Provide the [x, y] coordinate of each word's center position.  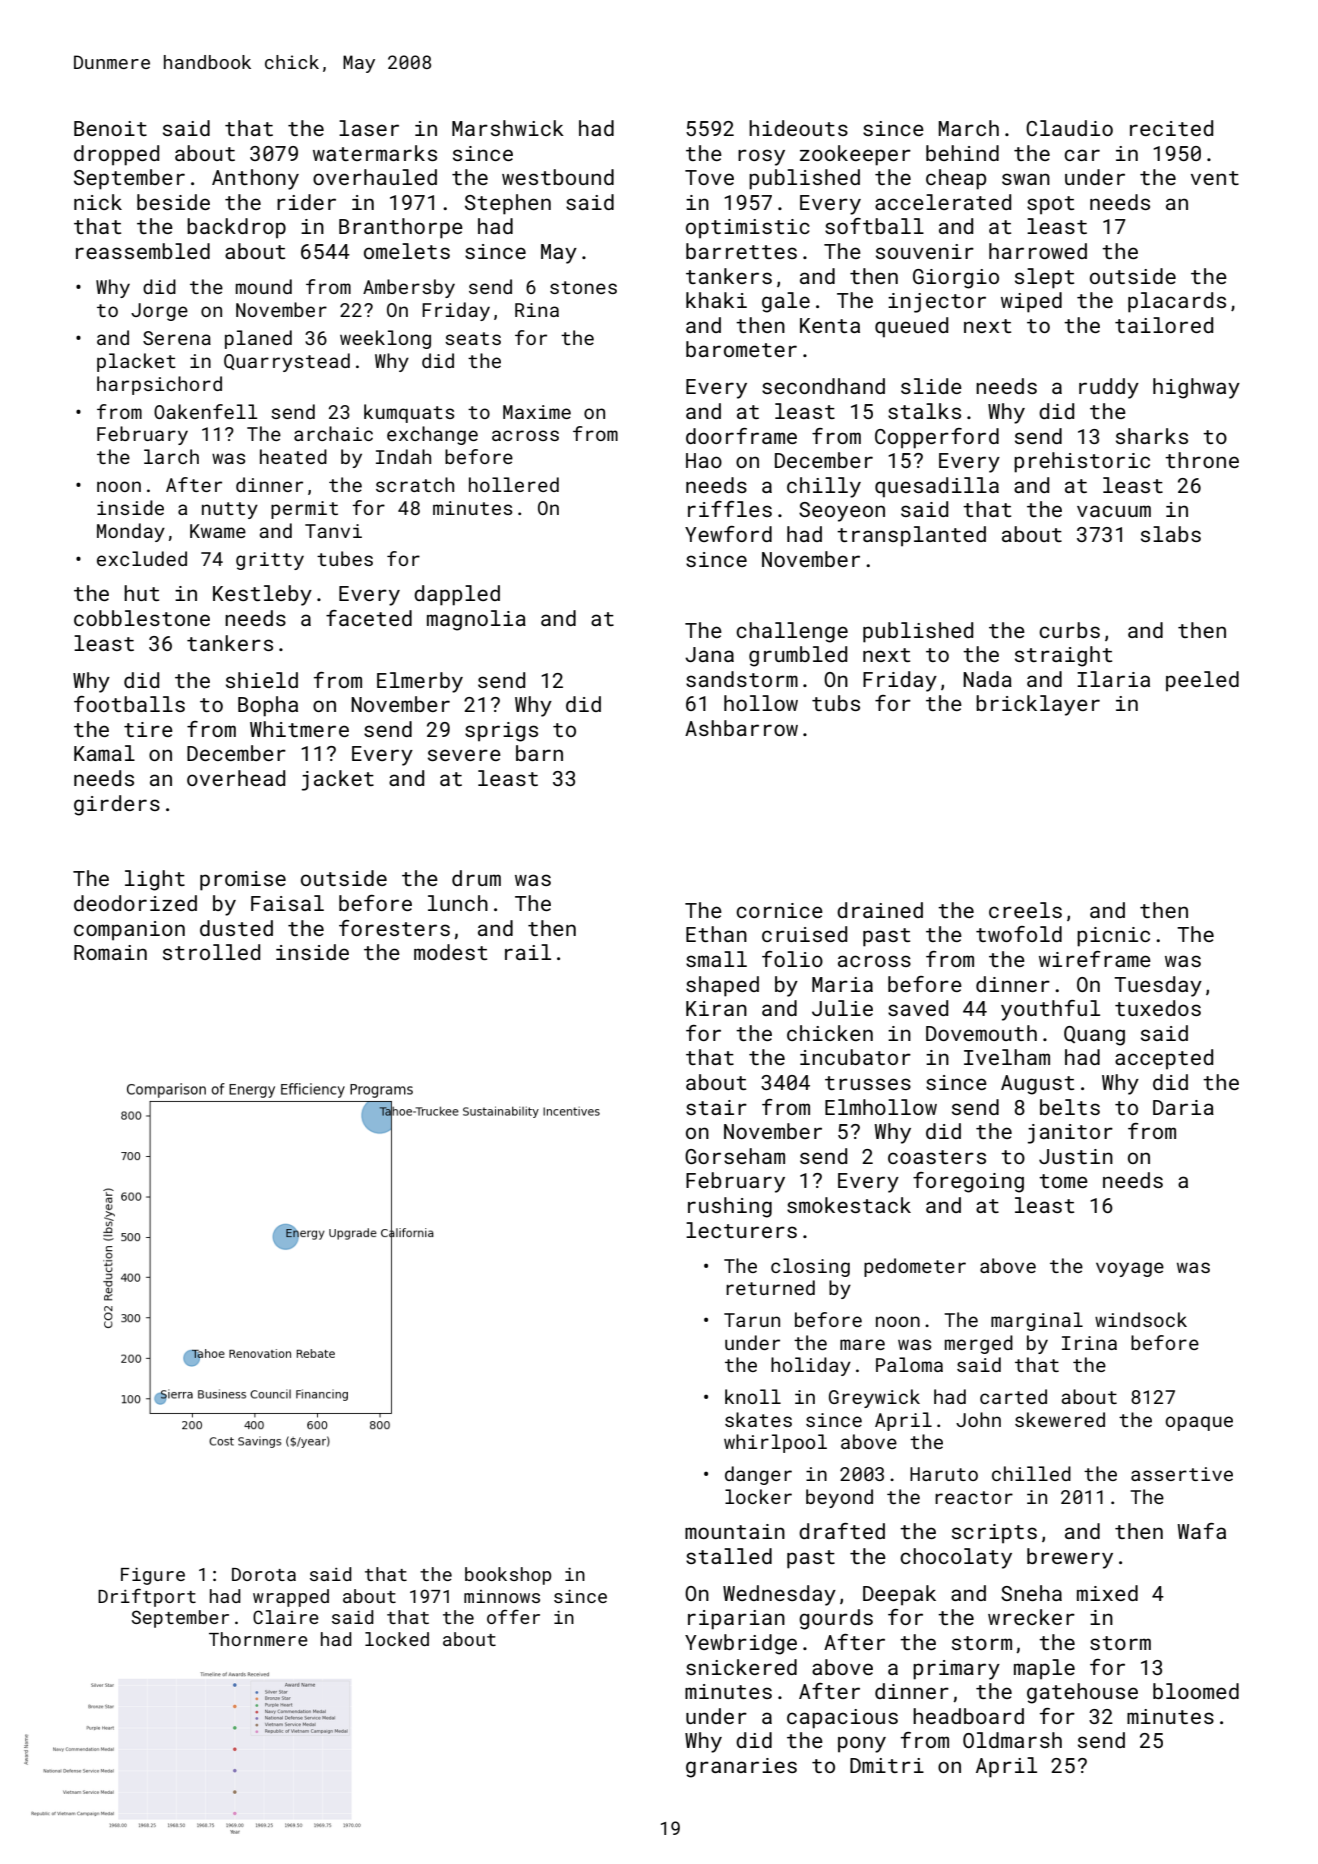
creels [1025, 910]
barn [539, 753]
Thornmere [258, 1639]
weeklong [385, 339]
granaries [741, 1768]
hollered [514, 484]
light [155, 880]
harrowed [1038, 251]
